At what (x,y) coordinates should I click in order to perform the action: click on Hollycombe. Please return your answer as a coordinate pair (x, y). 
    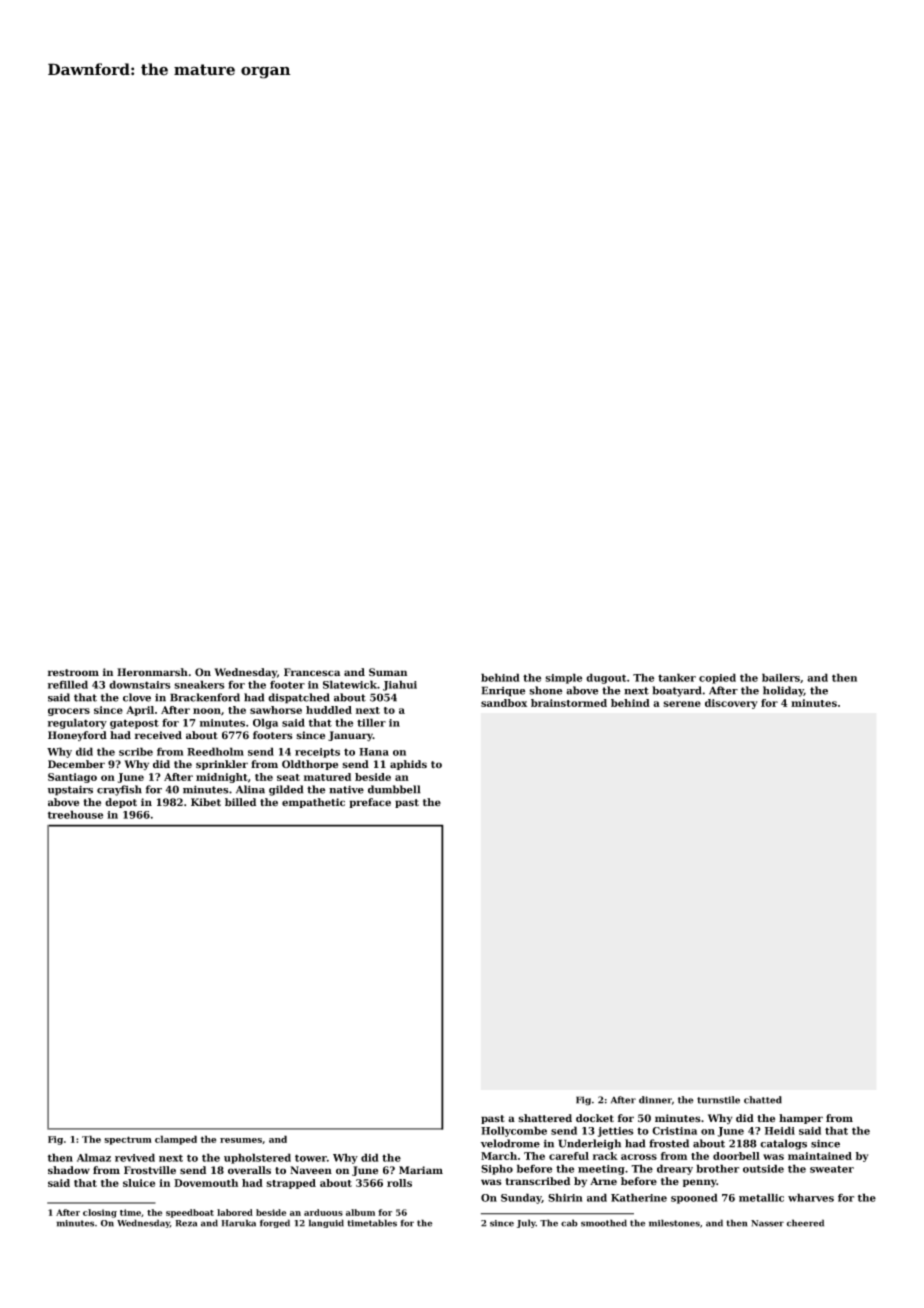
    Looking at the image, I should click on (514, 1131).
